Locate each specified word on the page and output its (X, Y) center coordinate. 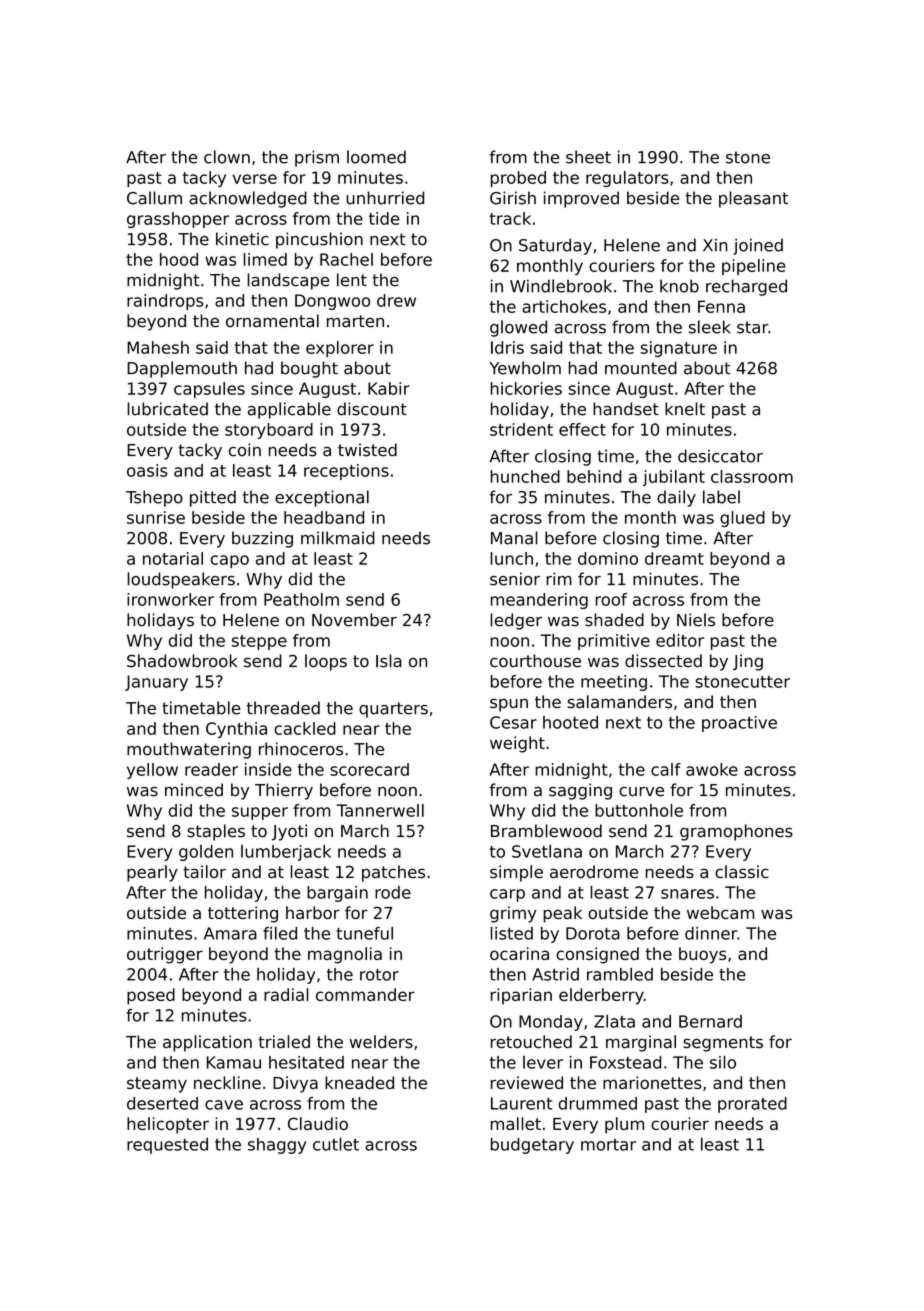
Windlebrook (561, 286)
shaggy (277, 1146)
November (354, 620)
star (752, 327)
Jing (748, 662)
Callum (154, 198)
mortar (608, 1145)
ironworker (170, 599)
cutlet (336, 1144)
